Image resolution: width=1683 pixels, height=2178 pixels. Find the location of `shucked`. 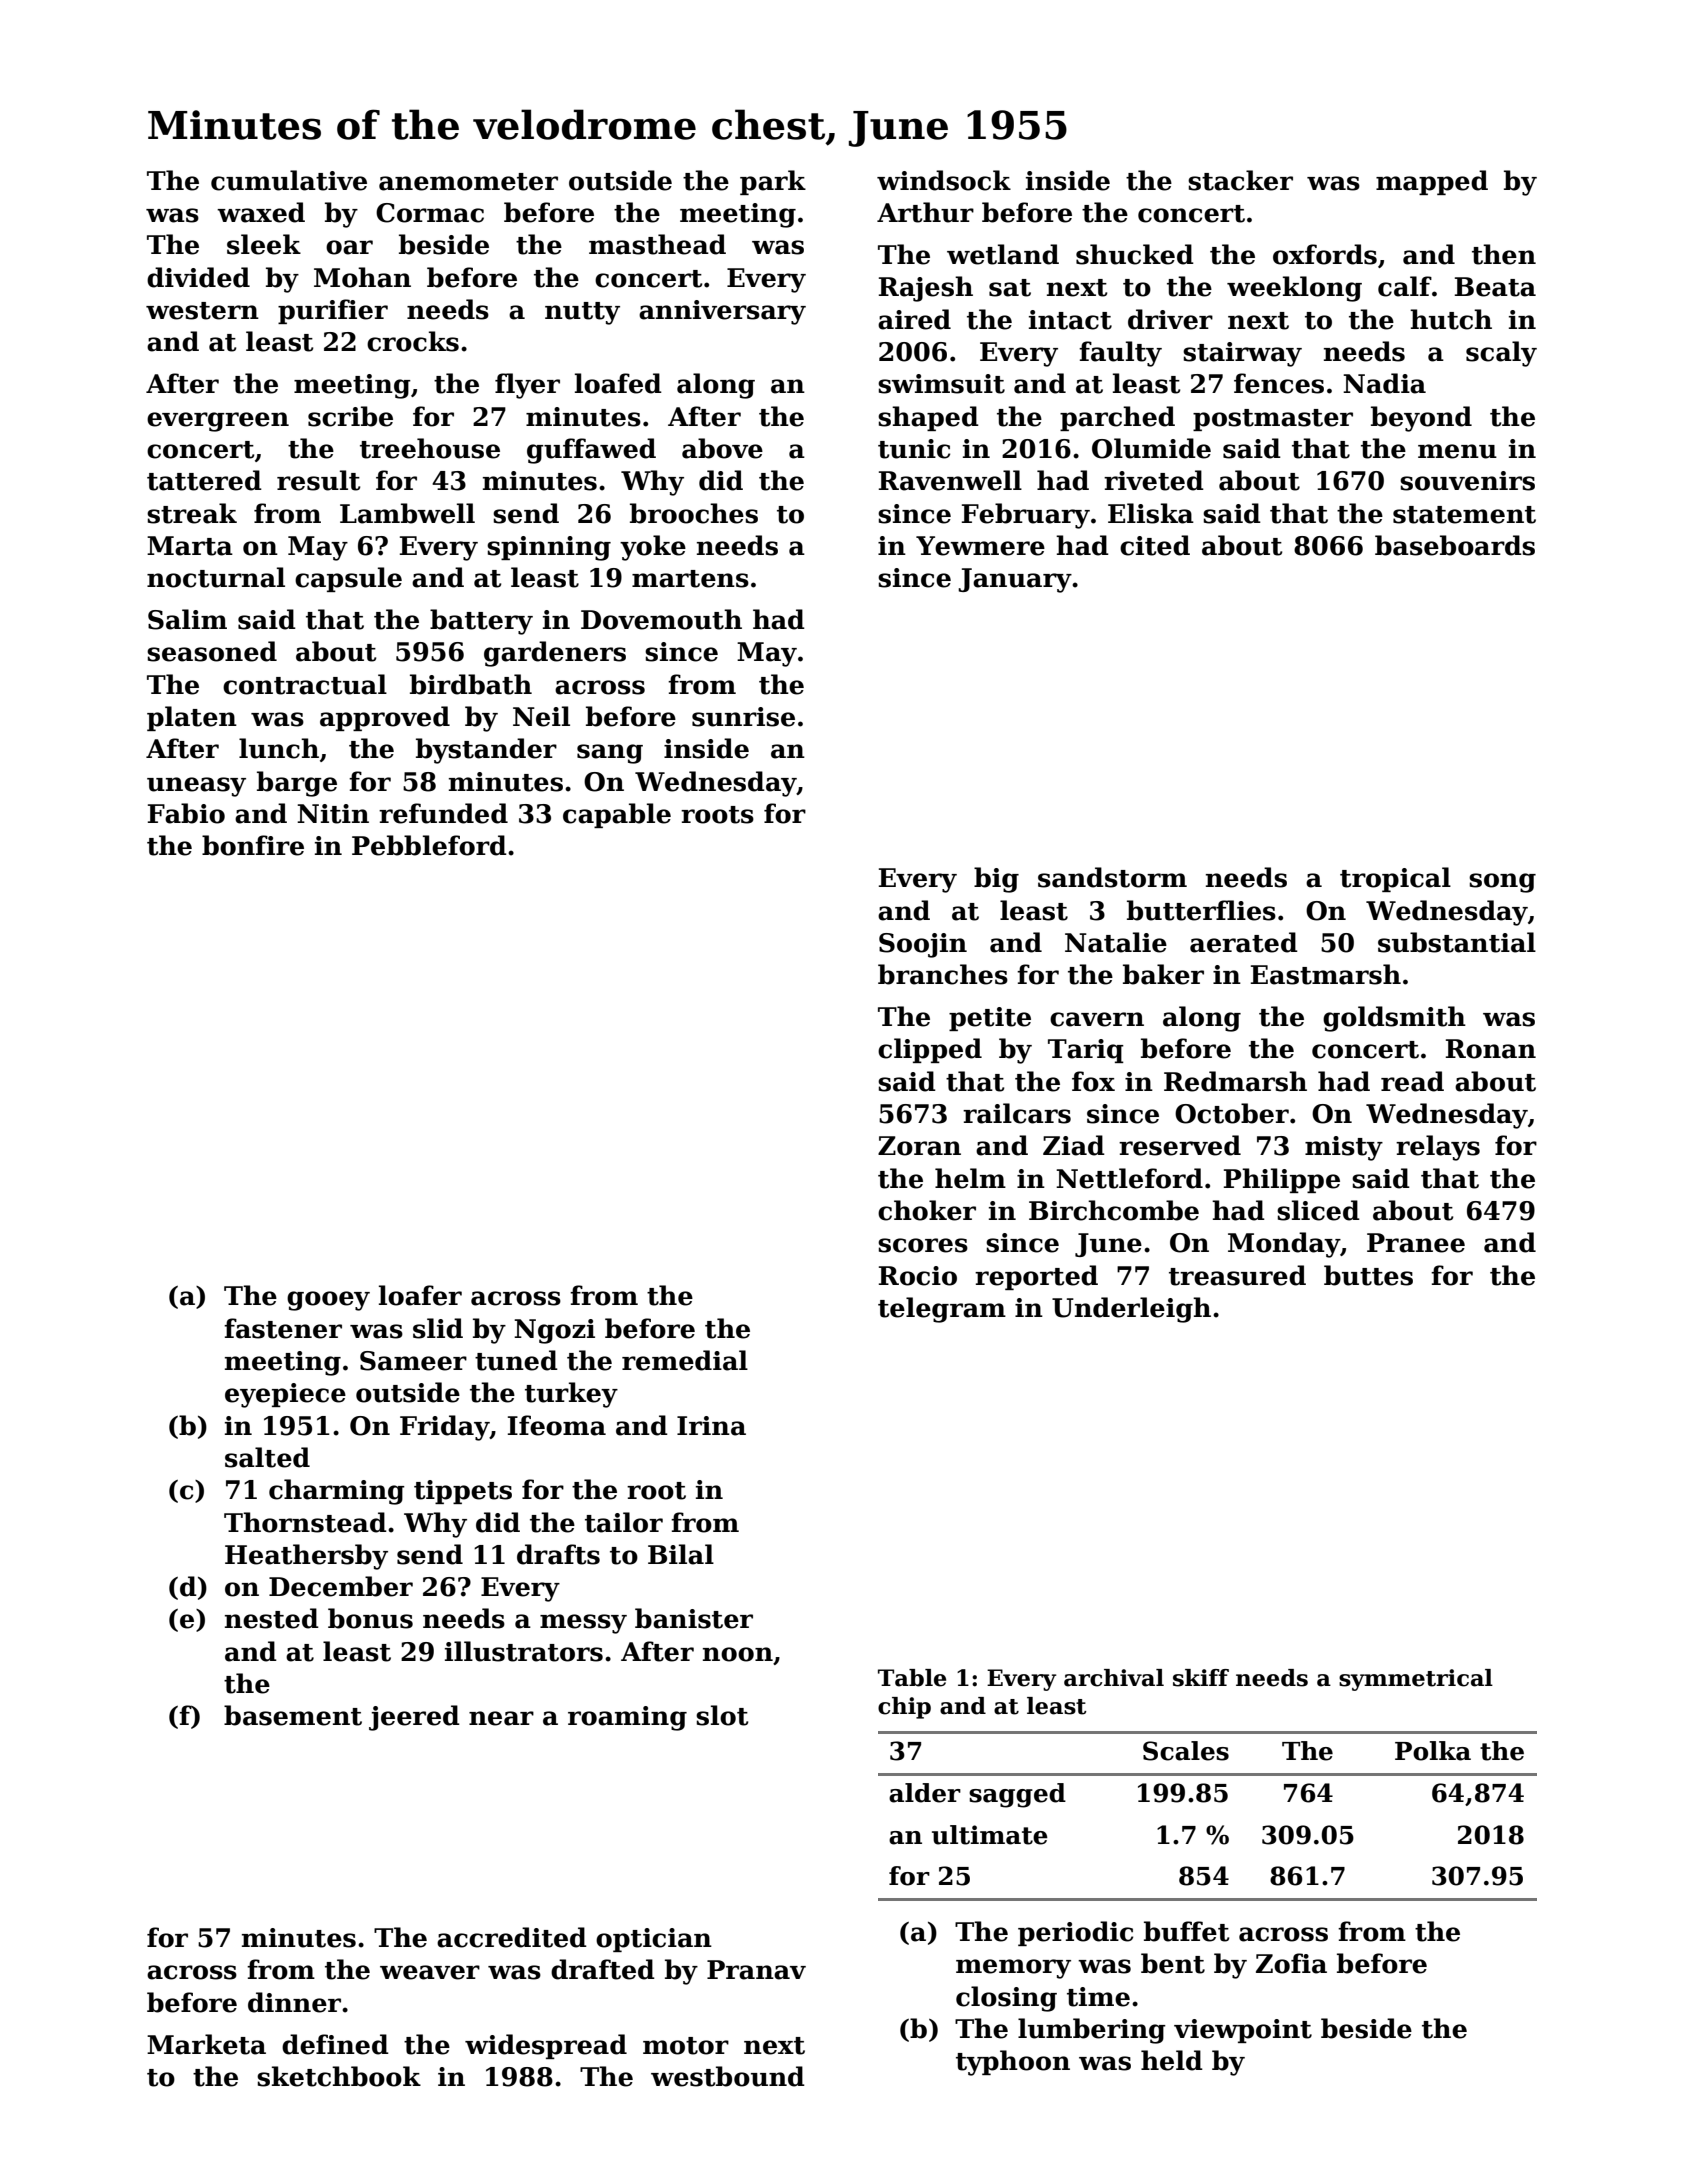

shucked is located at coordinates (1135, 254).
